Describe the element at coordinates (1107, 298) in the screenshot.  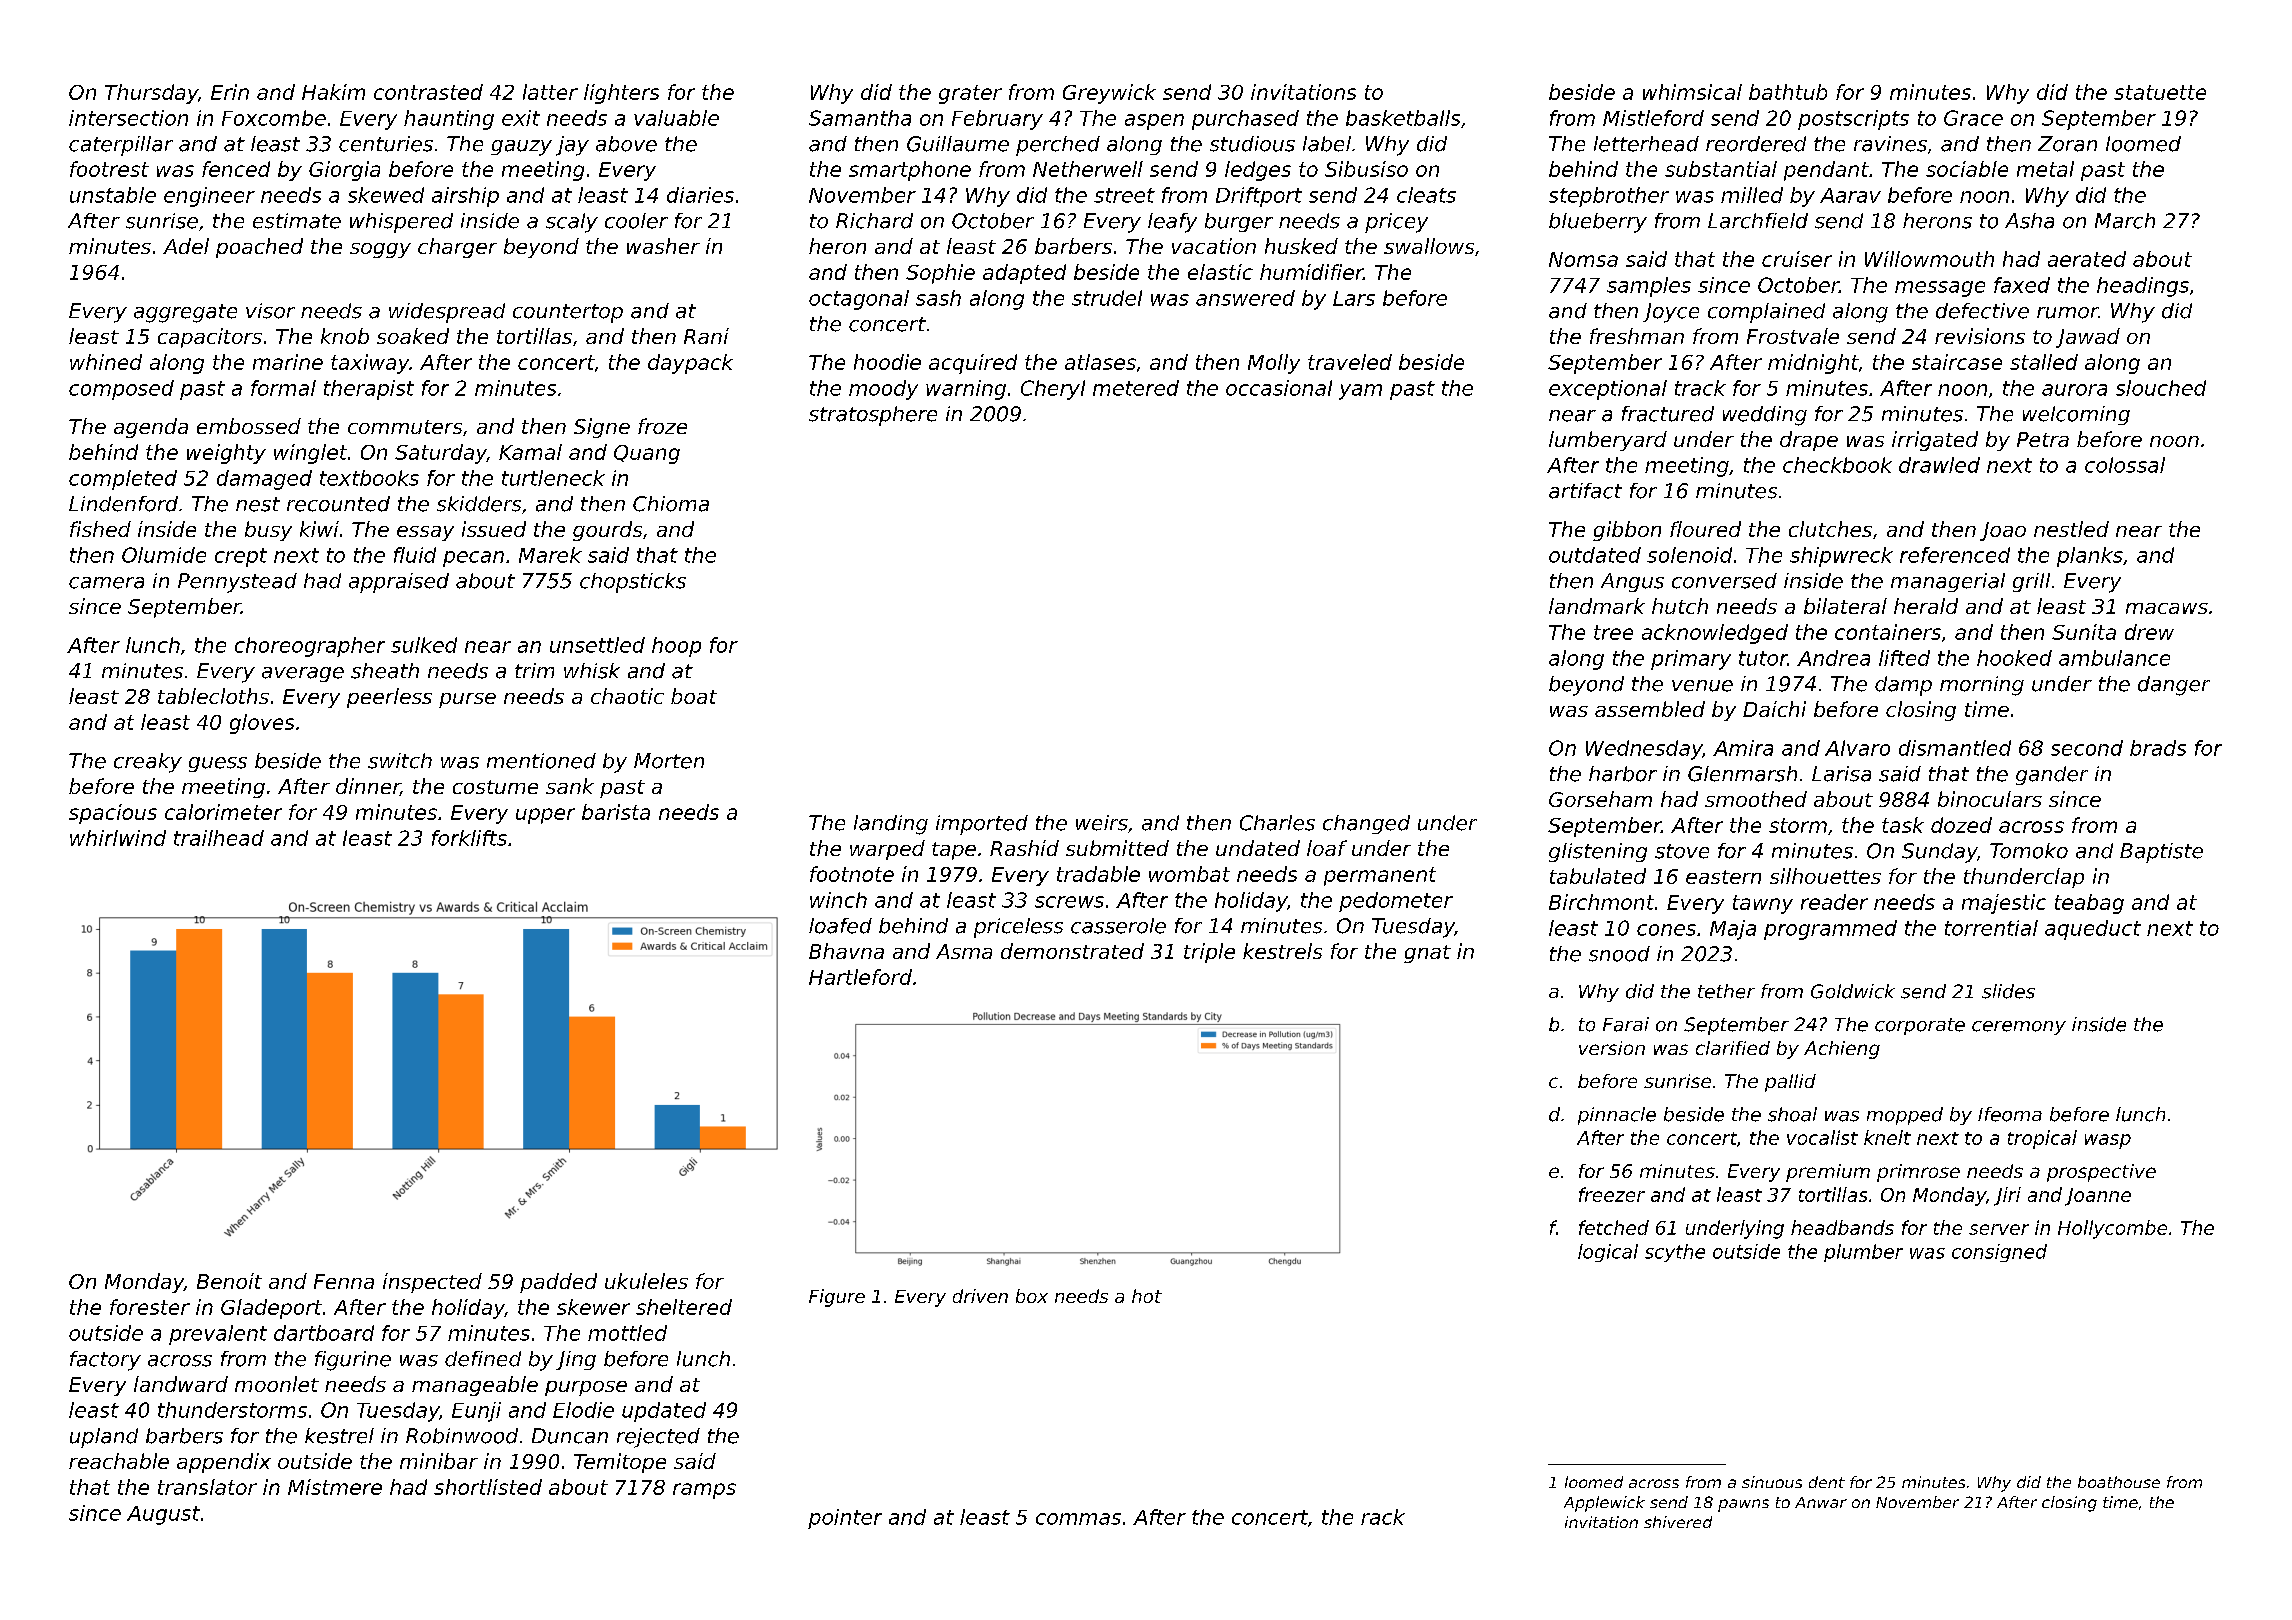
I see `strudel` at that location.
